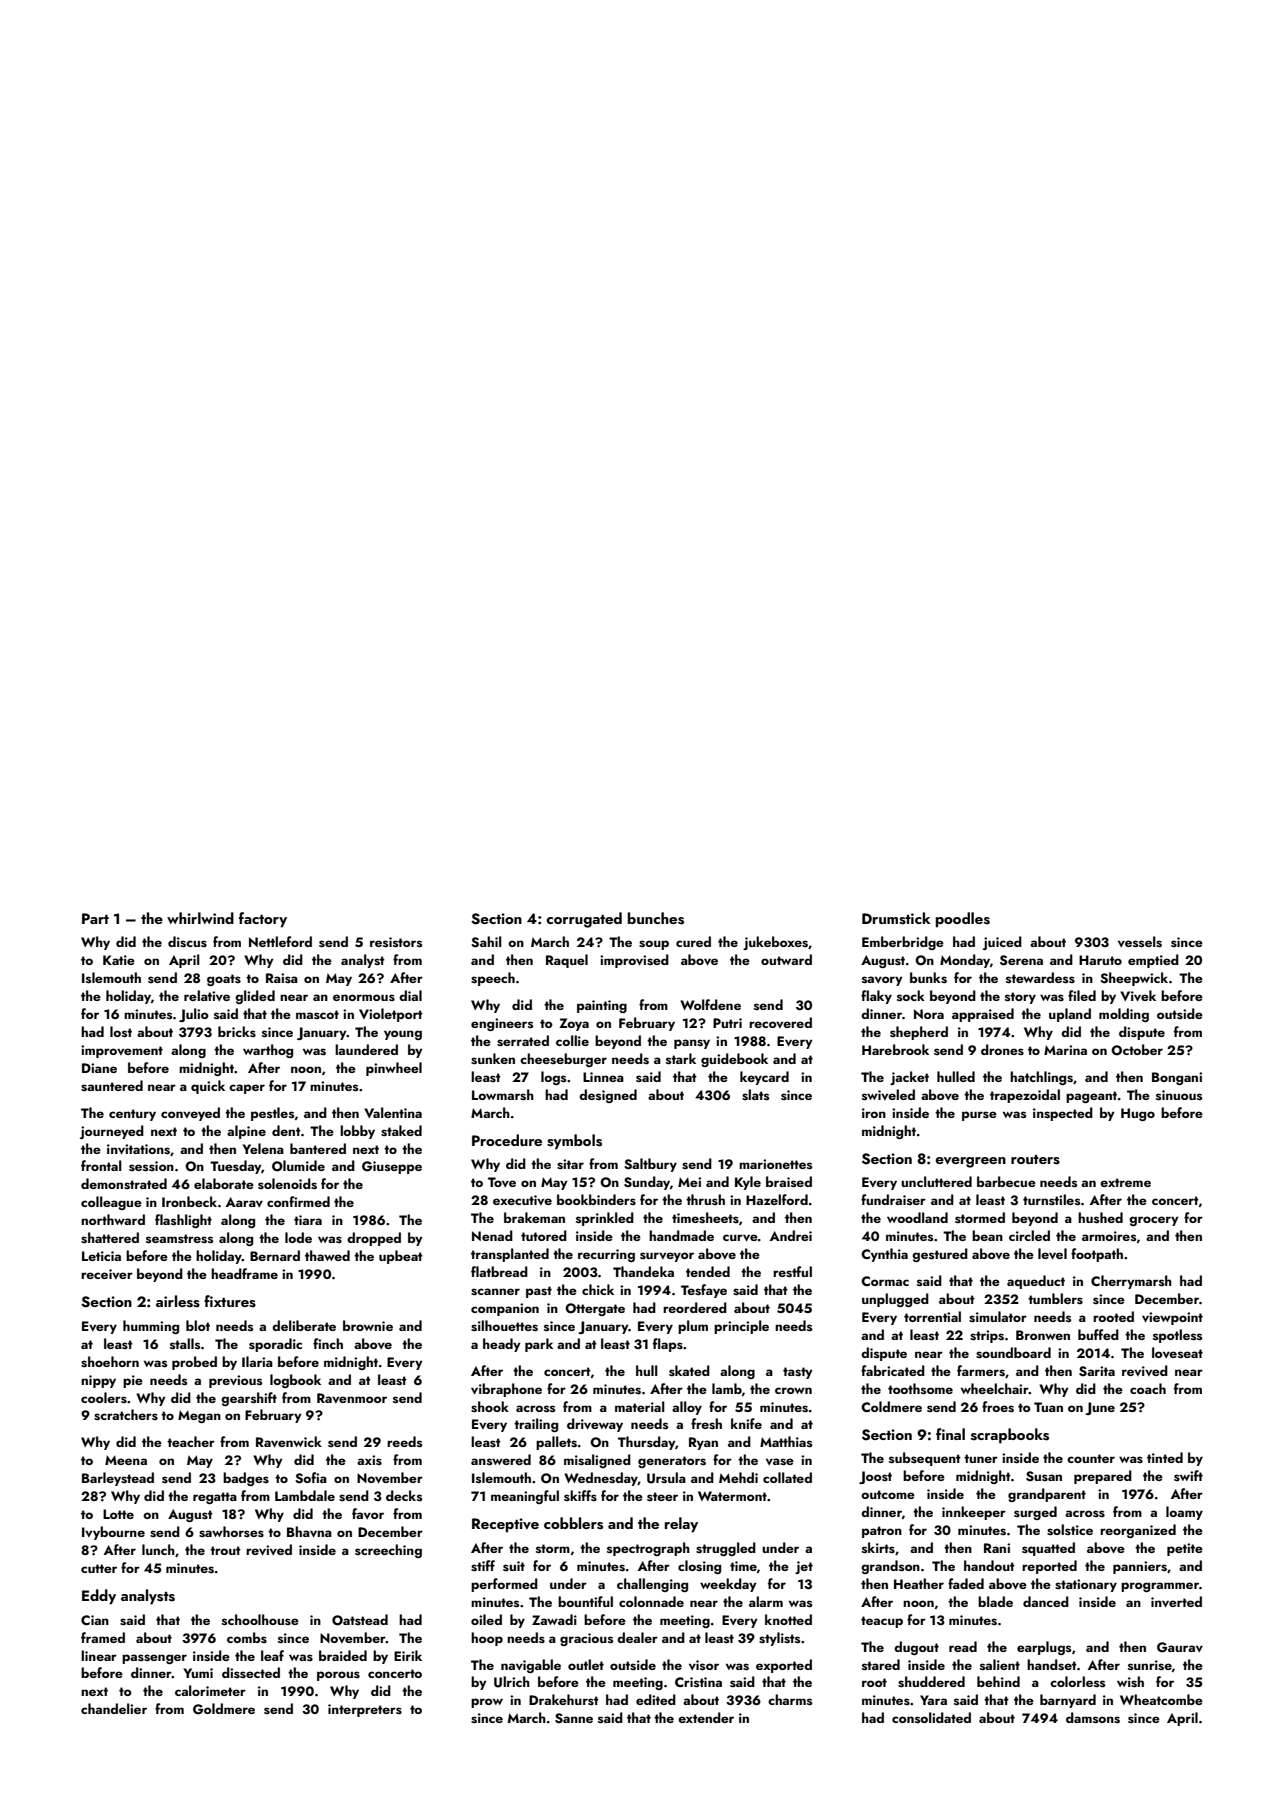  I want to click on loamy, so click(1184, 1513).
